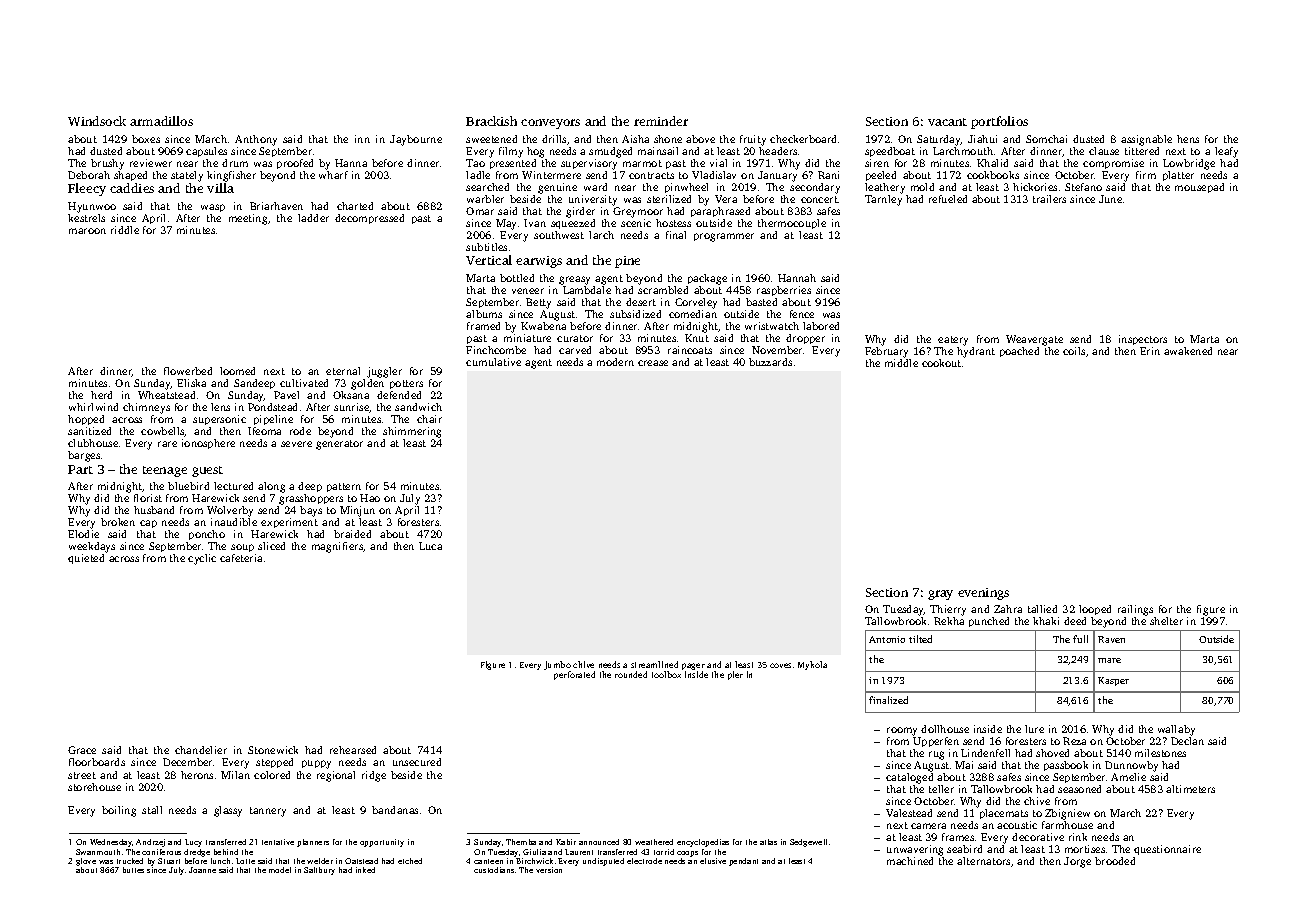  Describe the element at coordinates (296, 444) in the page. I see `severe` at that location.
